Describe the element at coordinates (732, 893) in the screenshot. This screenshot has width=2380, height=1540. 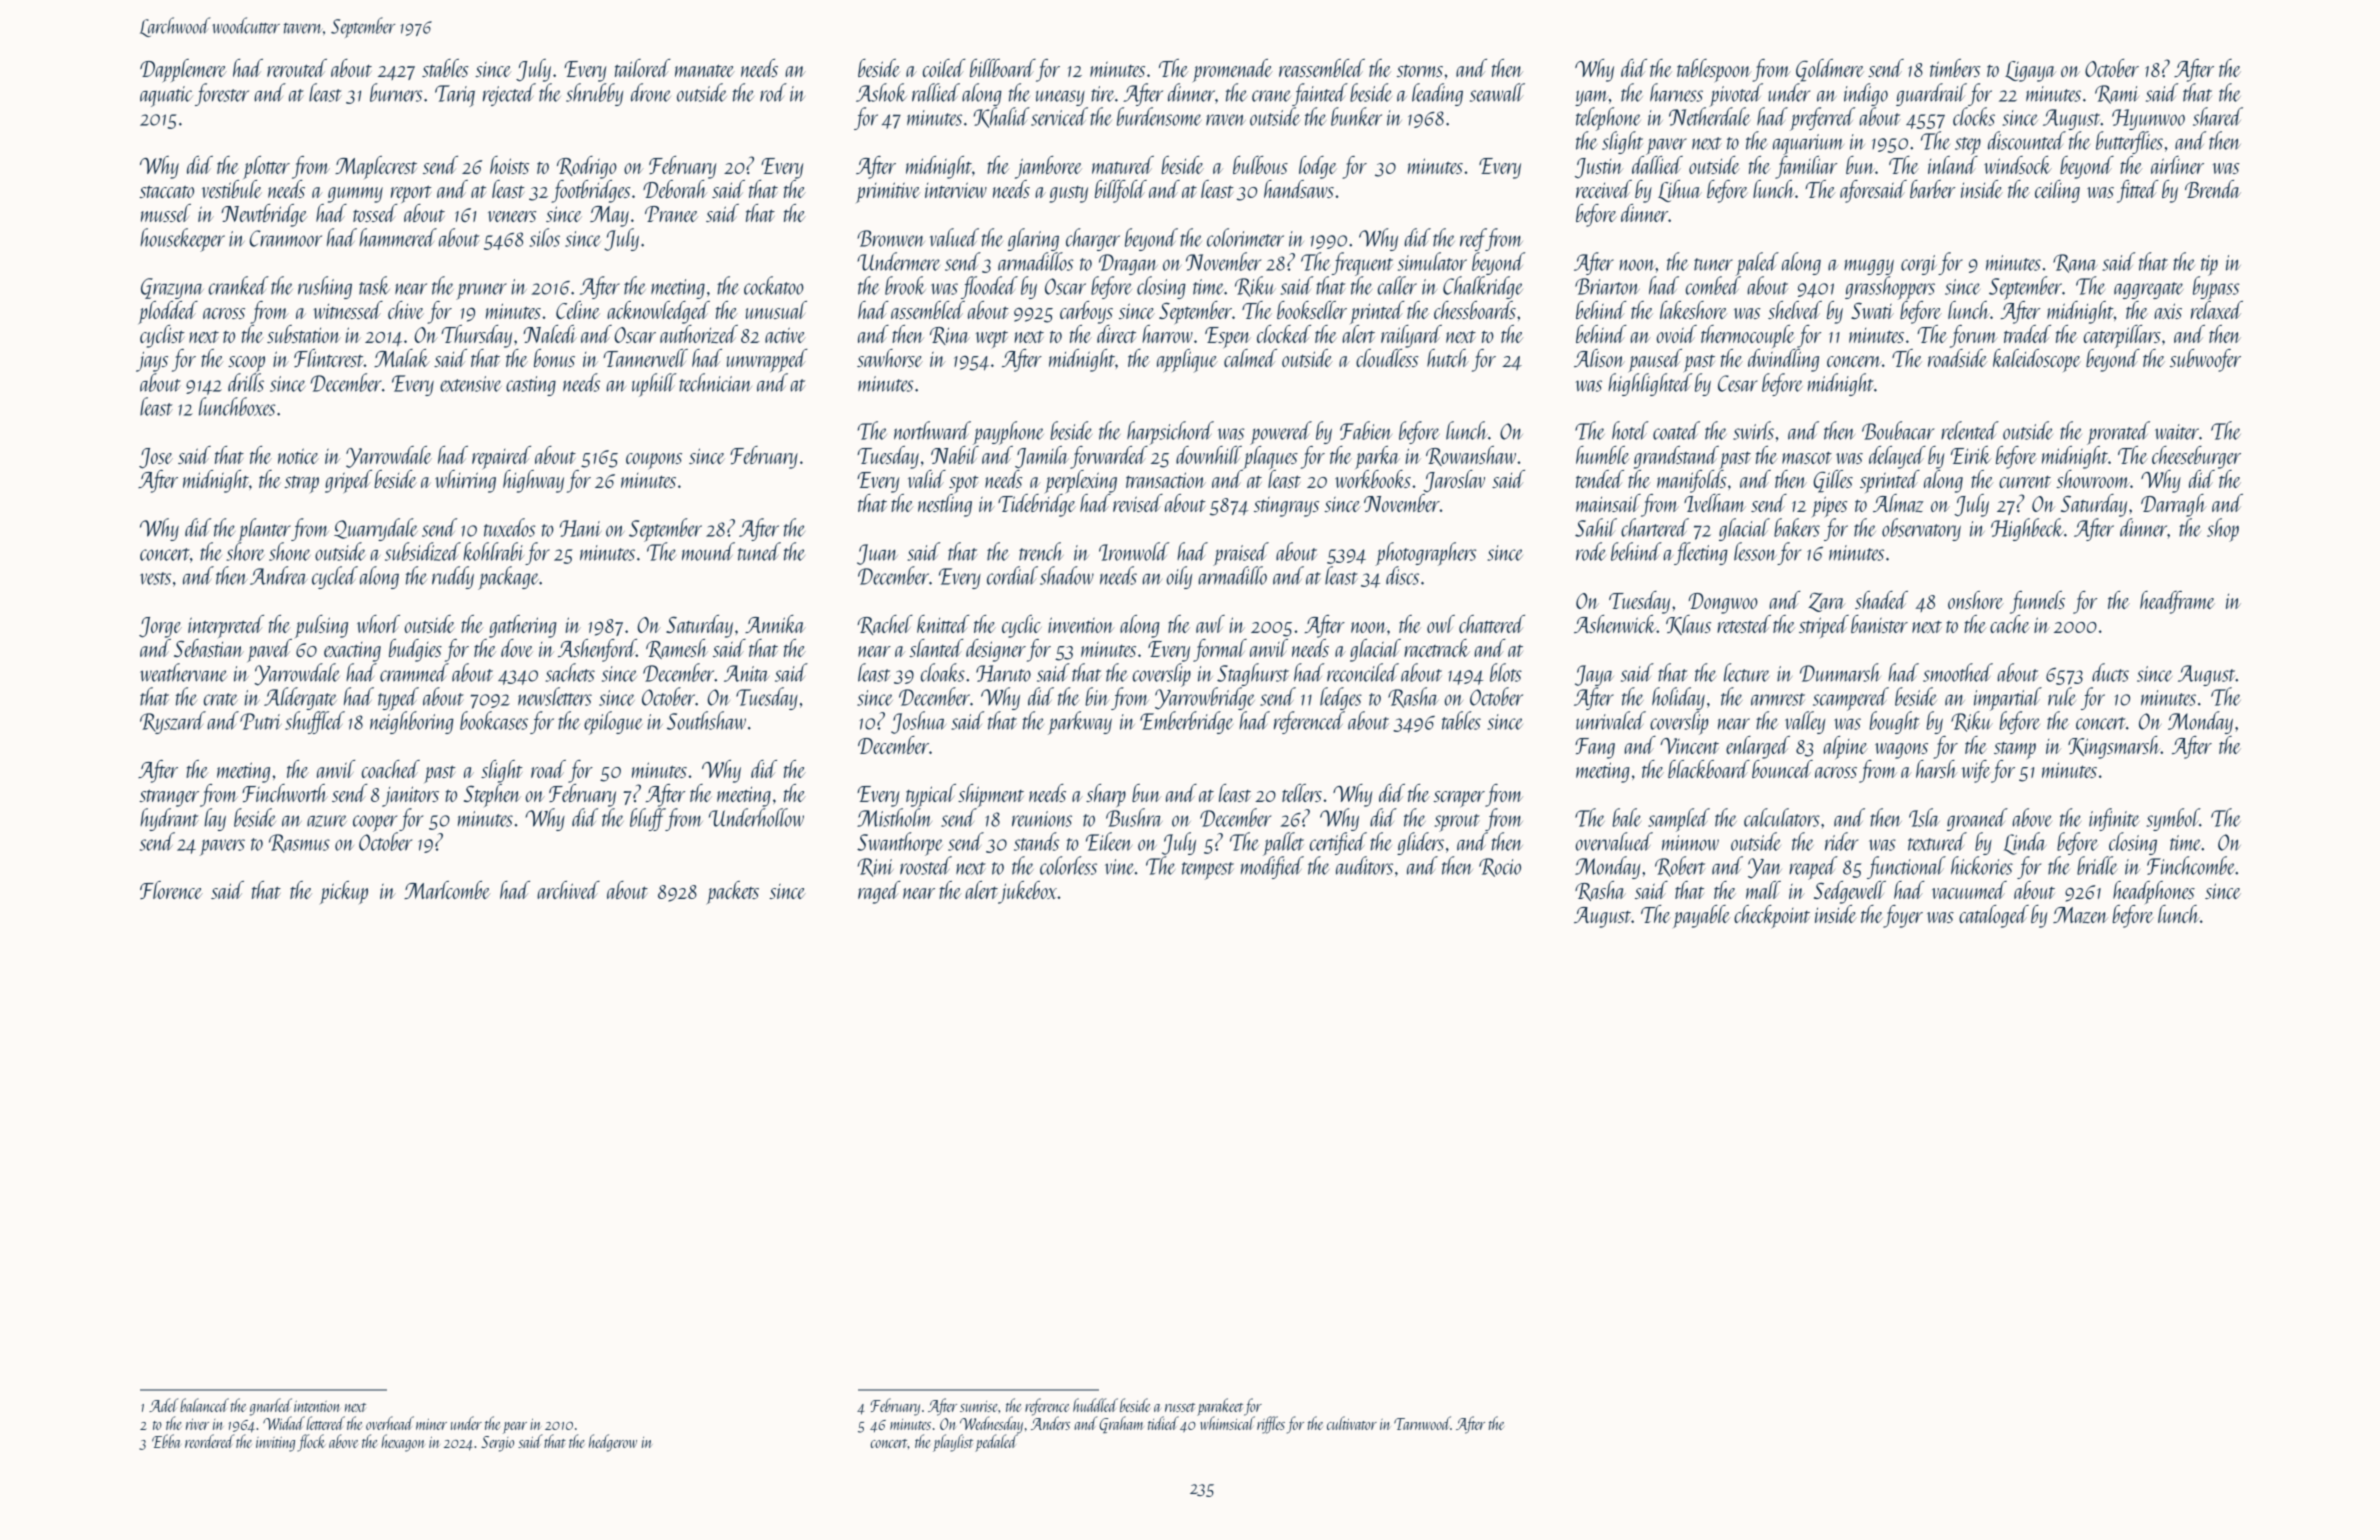
I see `packets` at that location.
